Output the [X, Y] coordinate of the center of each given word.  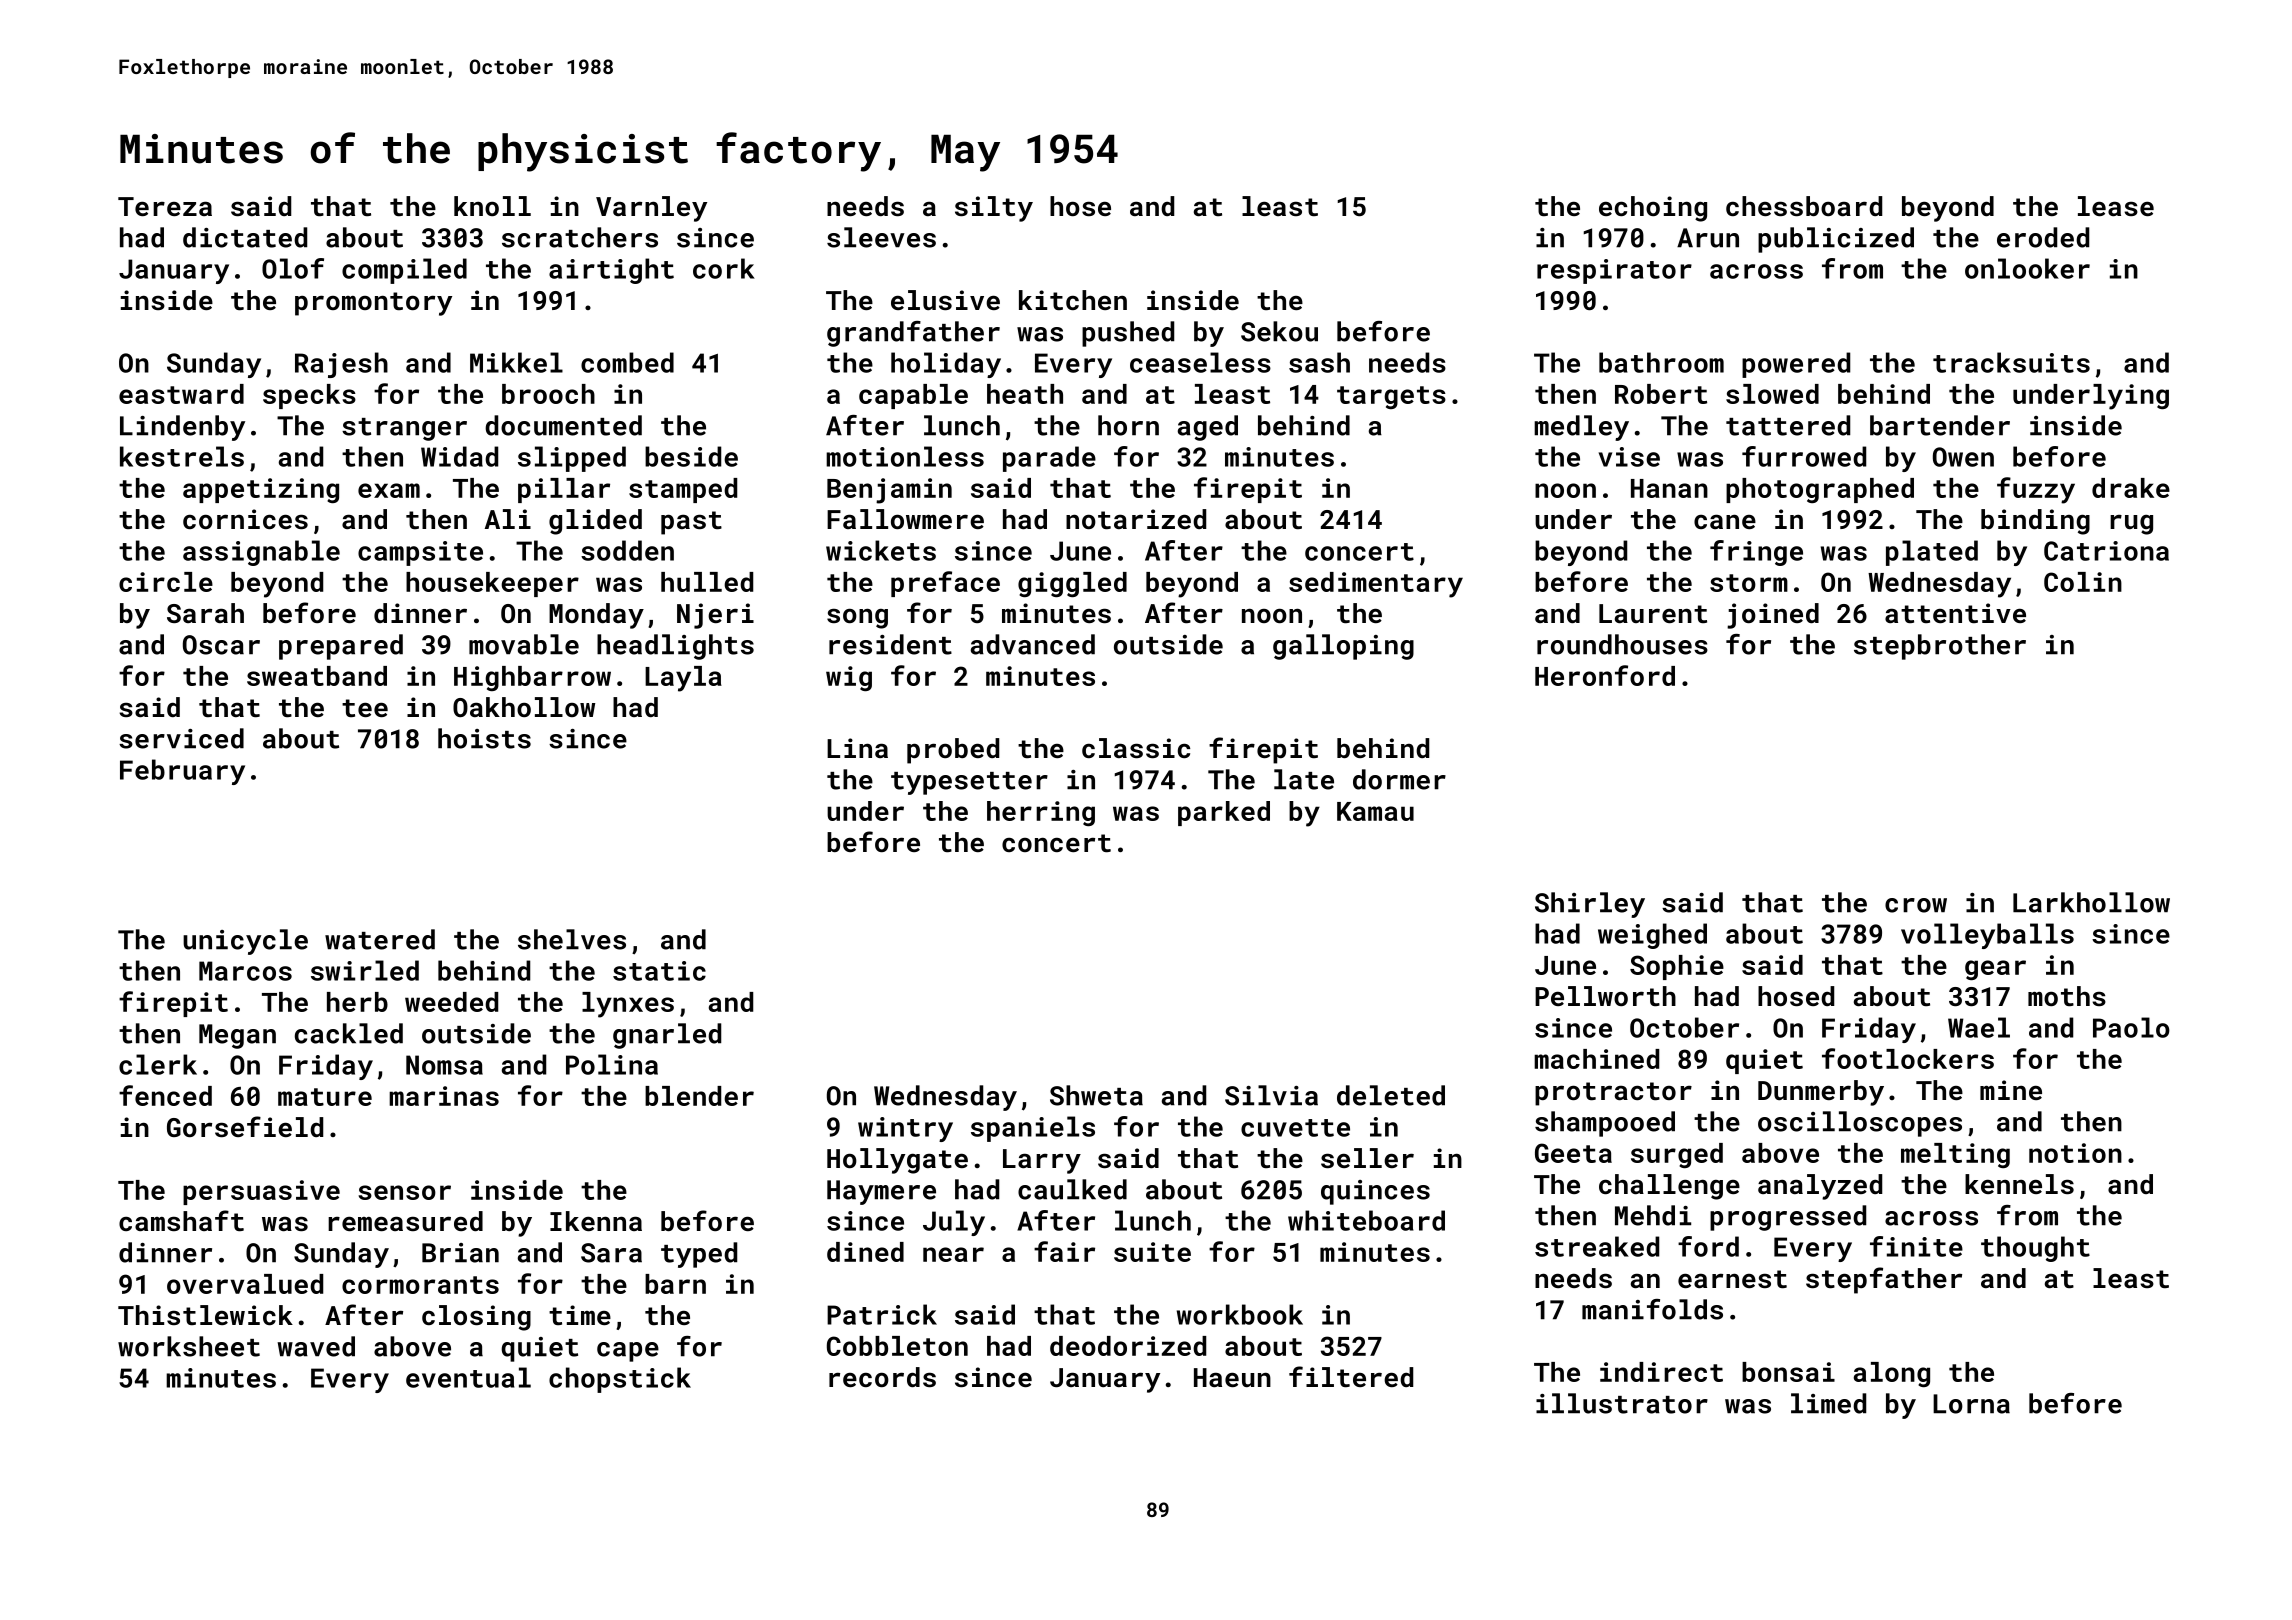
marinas [444, 1096]
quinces [1375, 1192]
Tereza [165, 206]
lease [2116, 206]
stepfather [1884, 1280]
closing [476, 1318]
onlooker [2027, 268]
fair [1064, 1251]
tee [365, 708]
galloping [1343, 647]
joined [1773, 616]
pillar [564, 490]
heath [1025, 394]
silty [994, 209]
